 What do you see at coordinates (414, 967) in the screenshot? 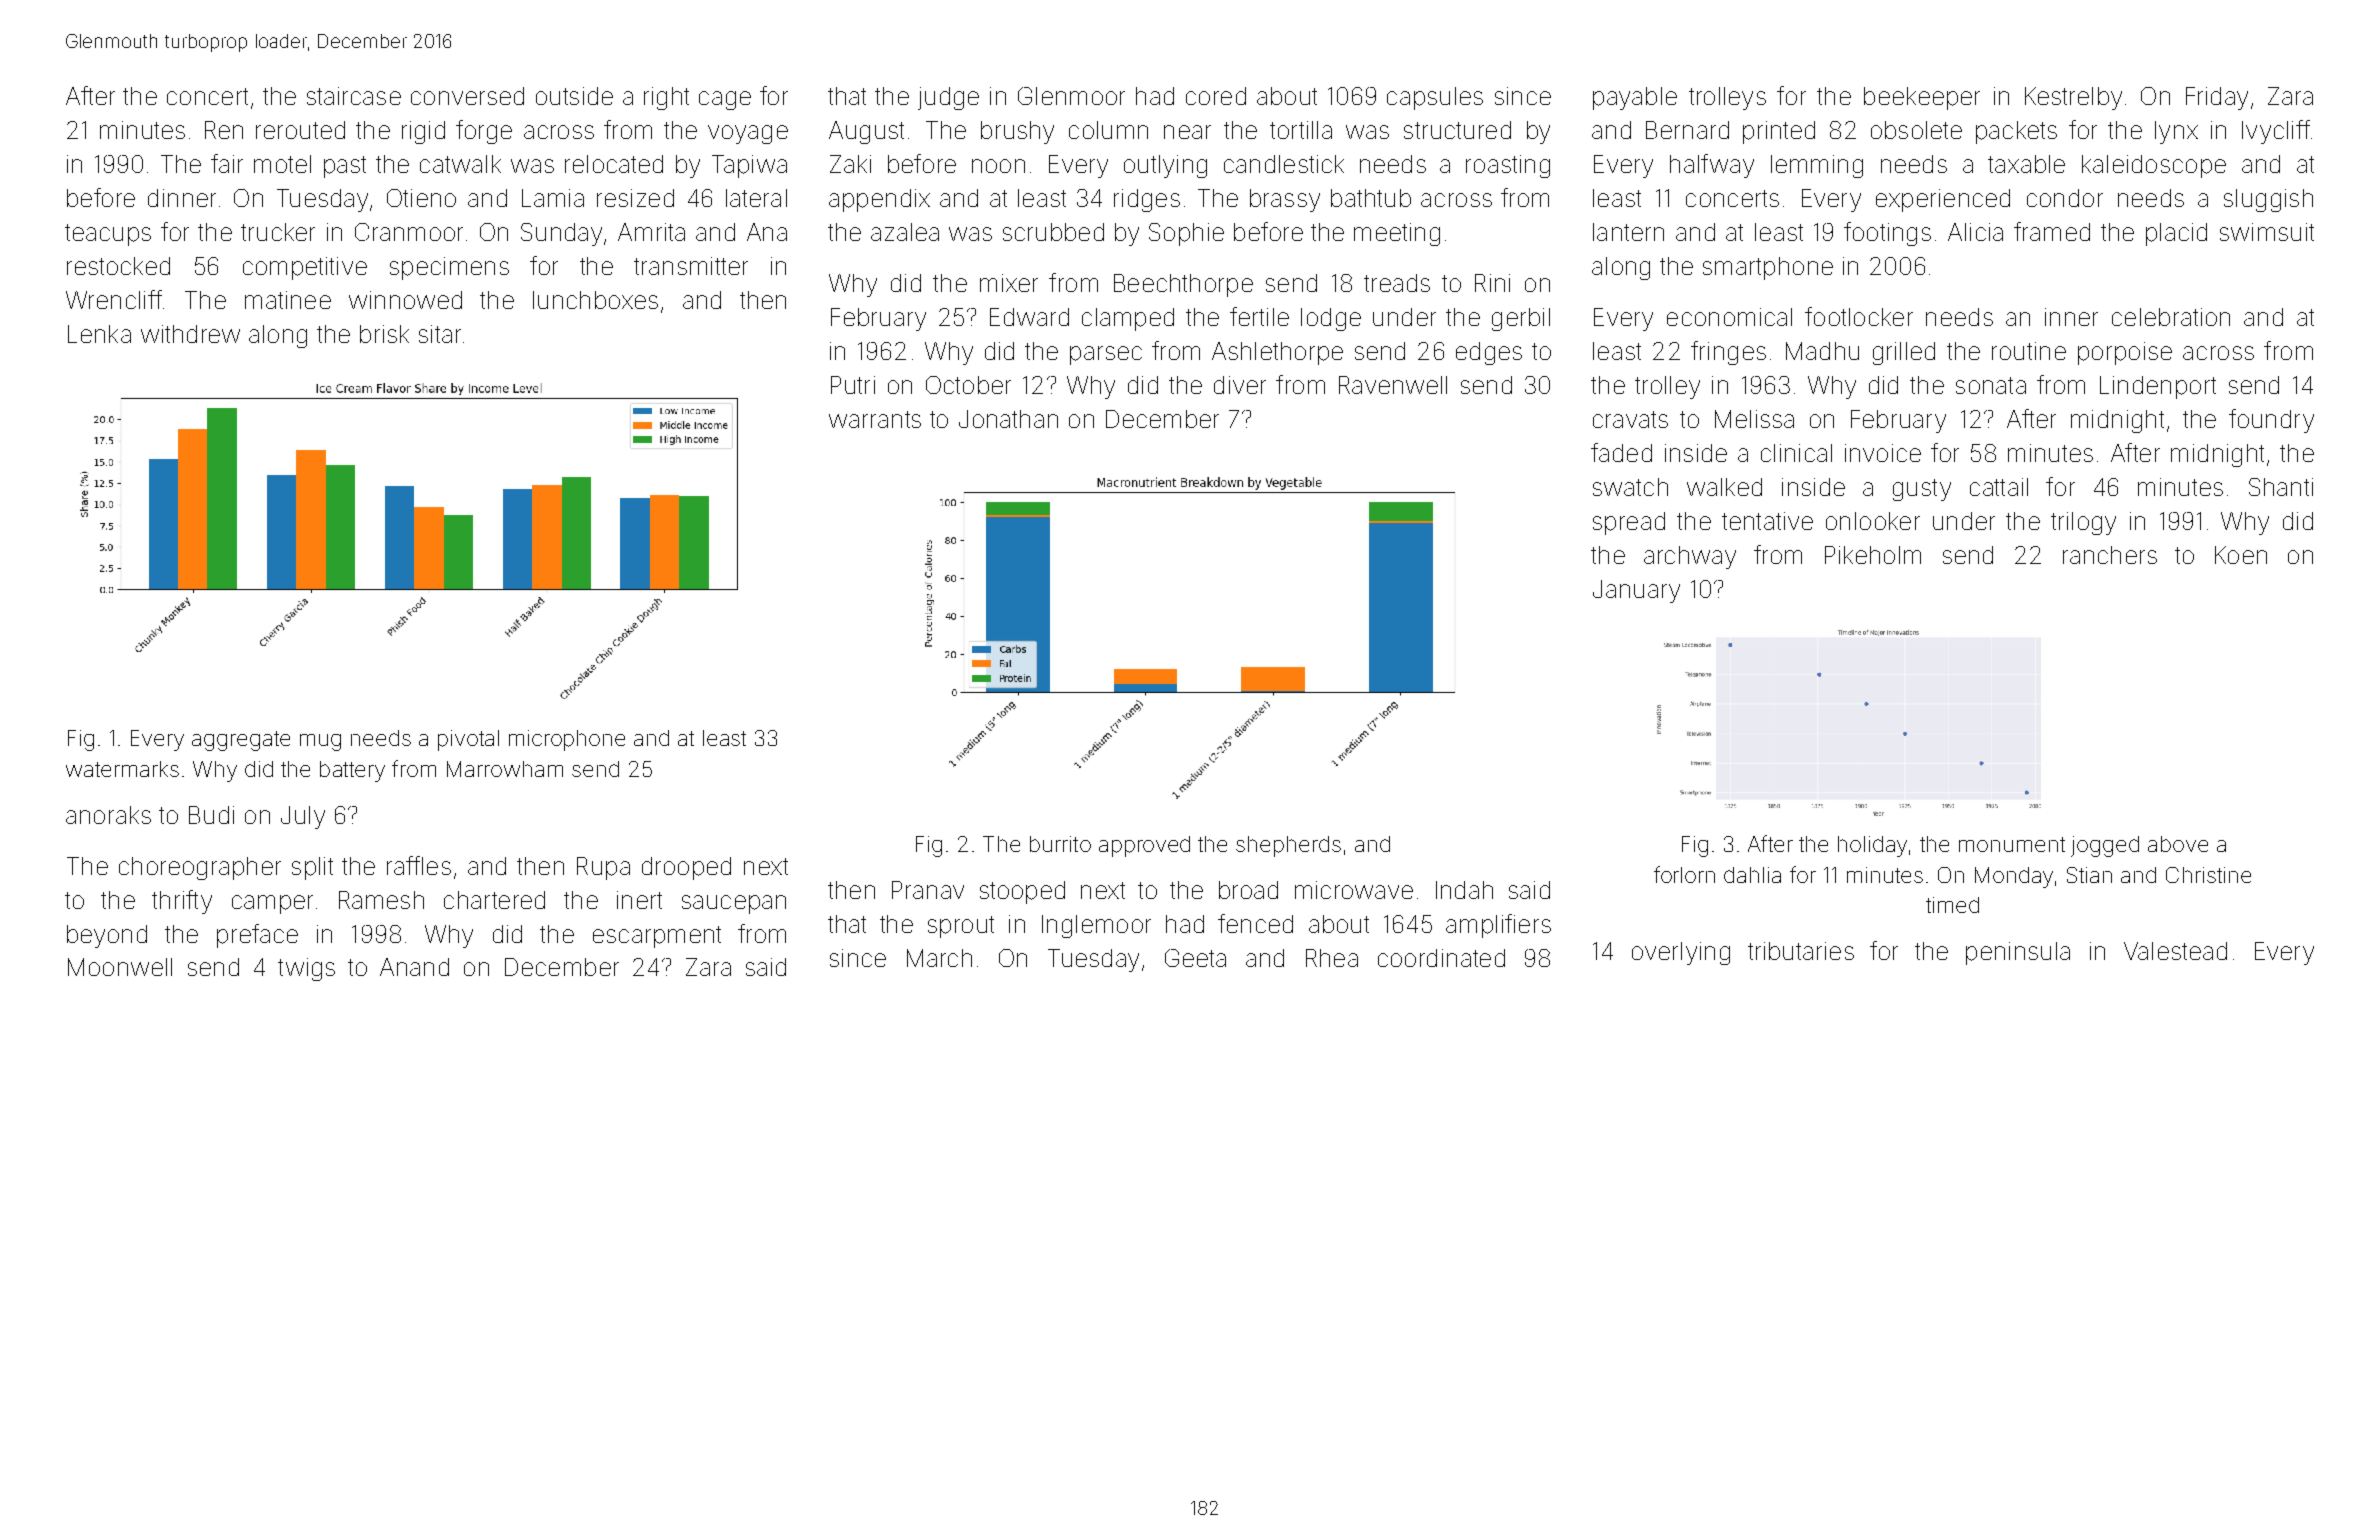
I see `Anand` at bounding box center [414, 967].
